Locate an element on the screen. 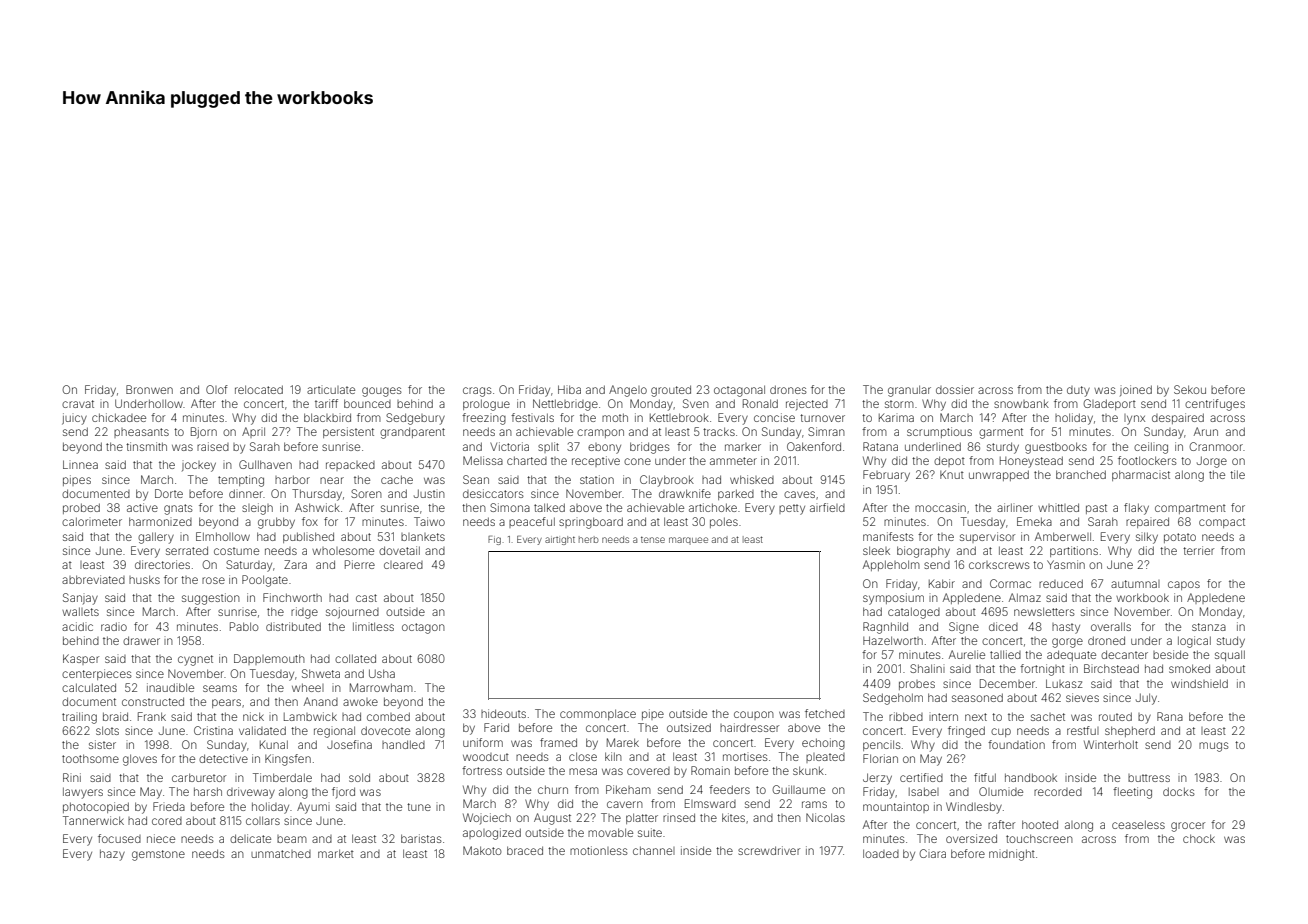 The width and height of the screenshot is (1308, 924). screwdriver is located at coordinates (769, 850).
